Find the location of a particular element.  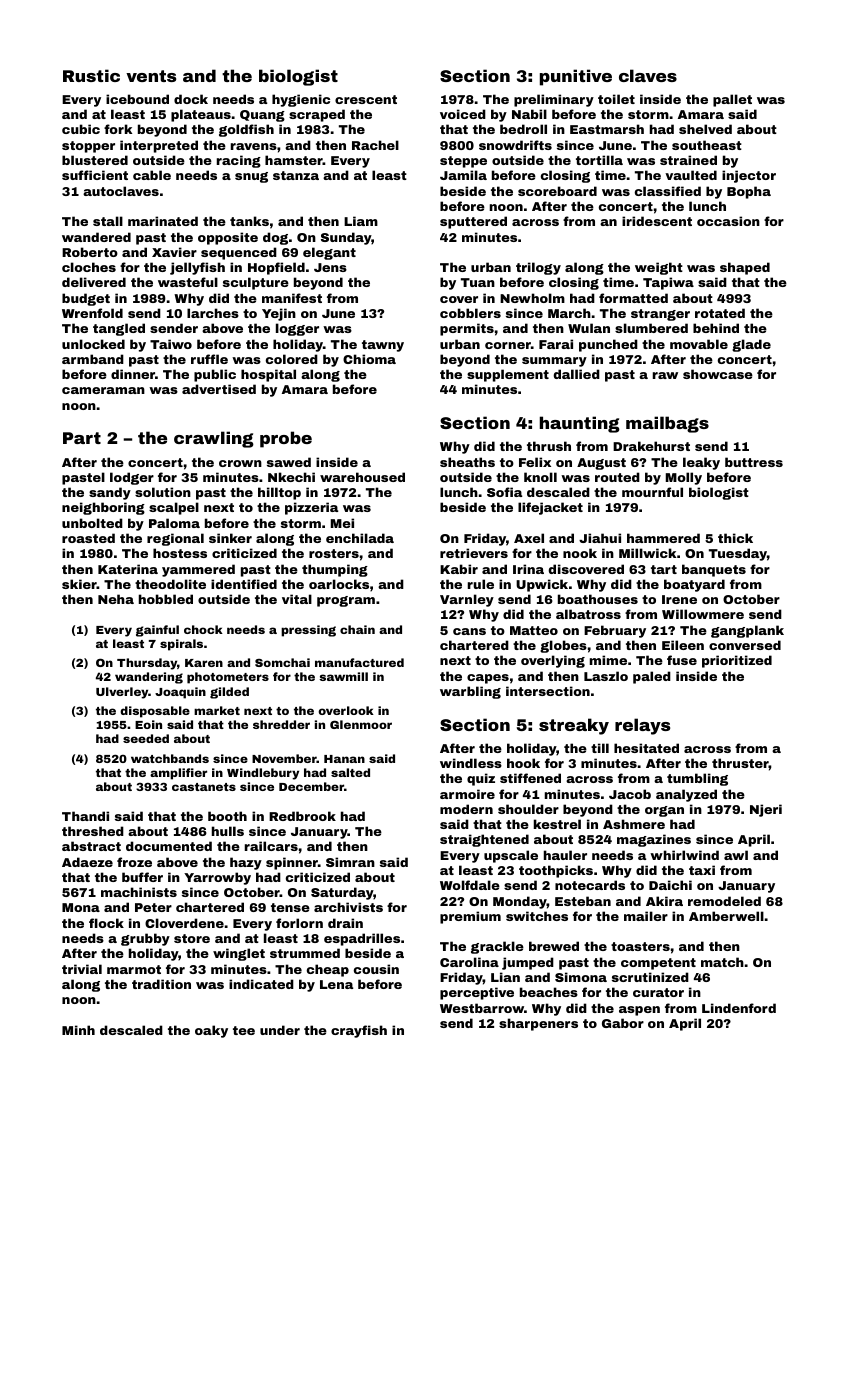

relays is located at coordinates (642, 726).
